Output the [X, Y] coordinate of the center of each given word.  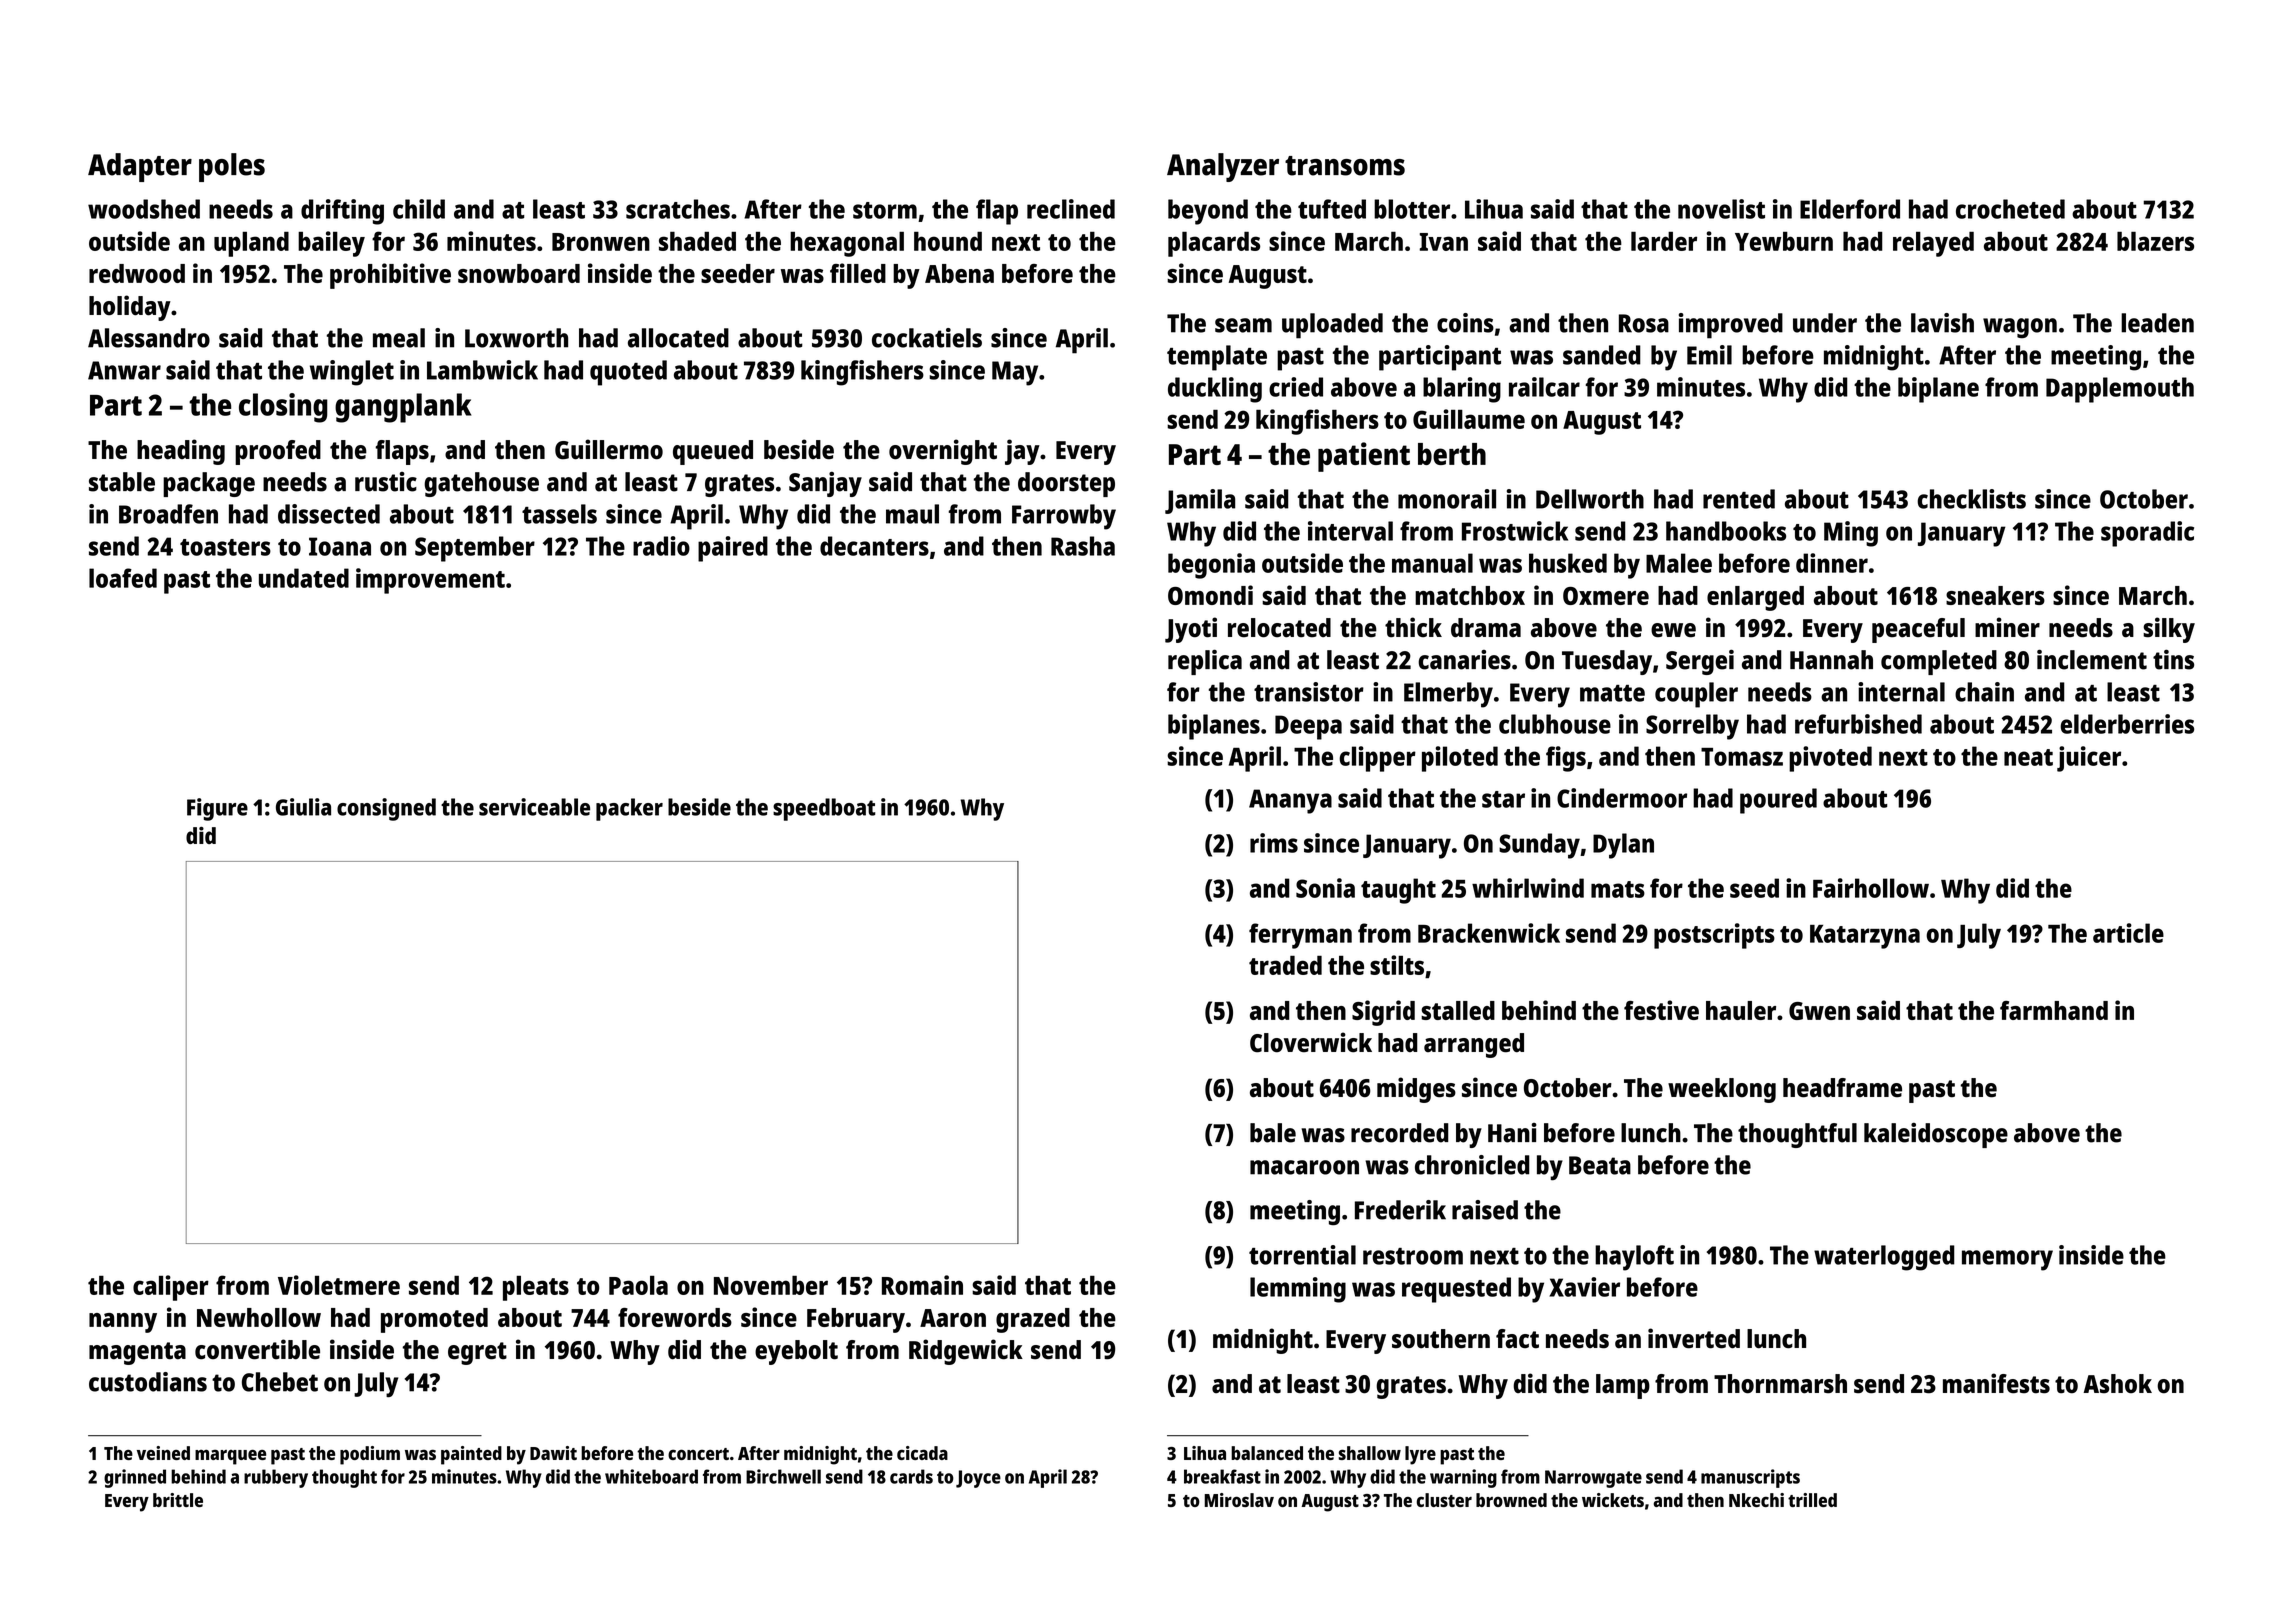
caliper [171, 1288]
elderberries [2127, 724]
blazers [2155, 241]
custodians [148, 1382]
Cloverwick [1311, 1042]
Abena [959, 273]
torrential [1302, 1255]
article [2128, 933]
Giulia [303, 807]
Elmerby [1448, 695]
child [419, 209]
